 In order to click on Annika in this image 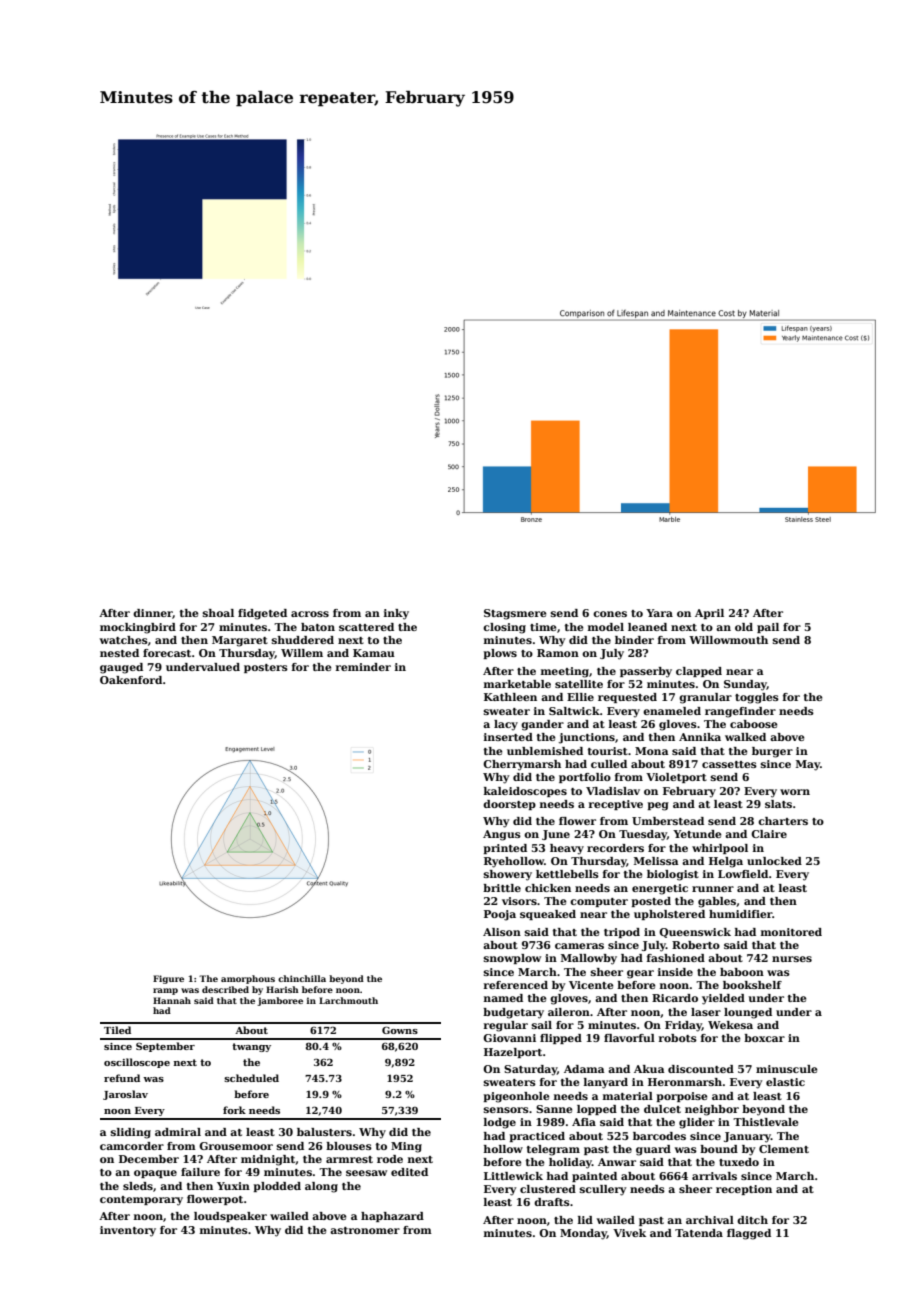, I will do `click(700, 737)`.
